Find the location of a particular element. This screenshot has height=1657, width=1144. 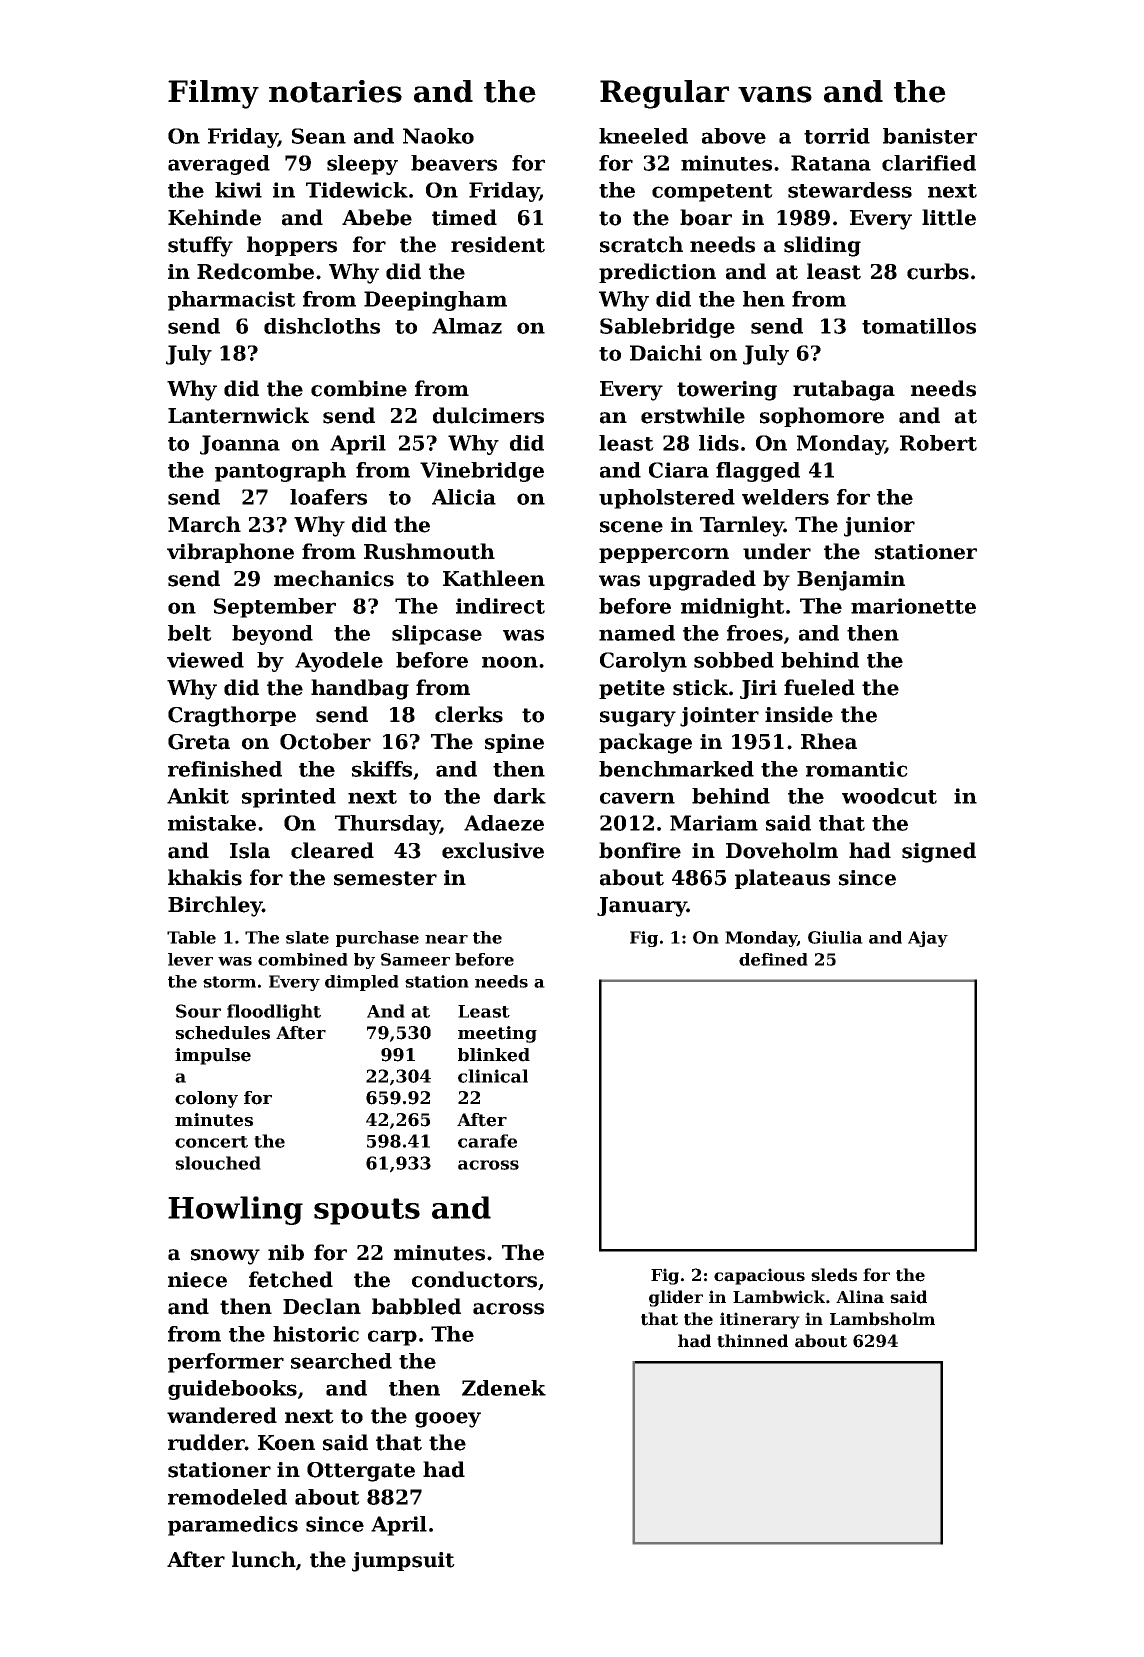

Regular is located at coordinates (664, 94).
